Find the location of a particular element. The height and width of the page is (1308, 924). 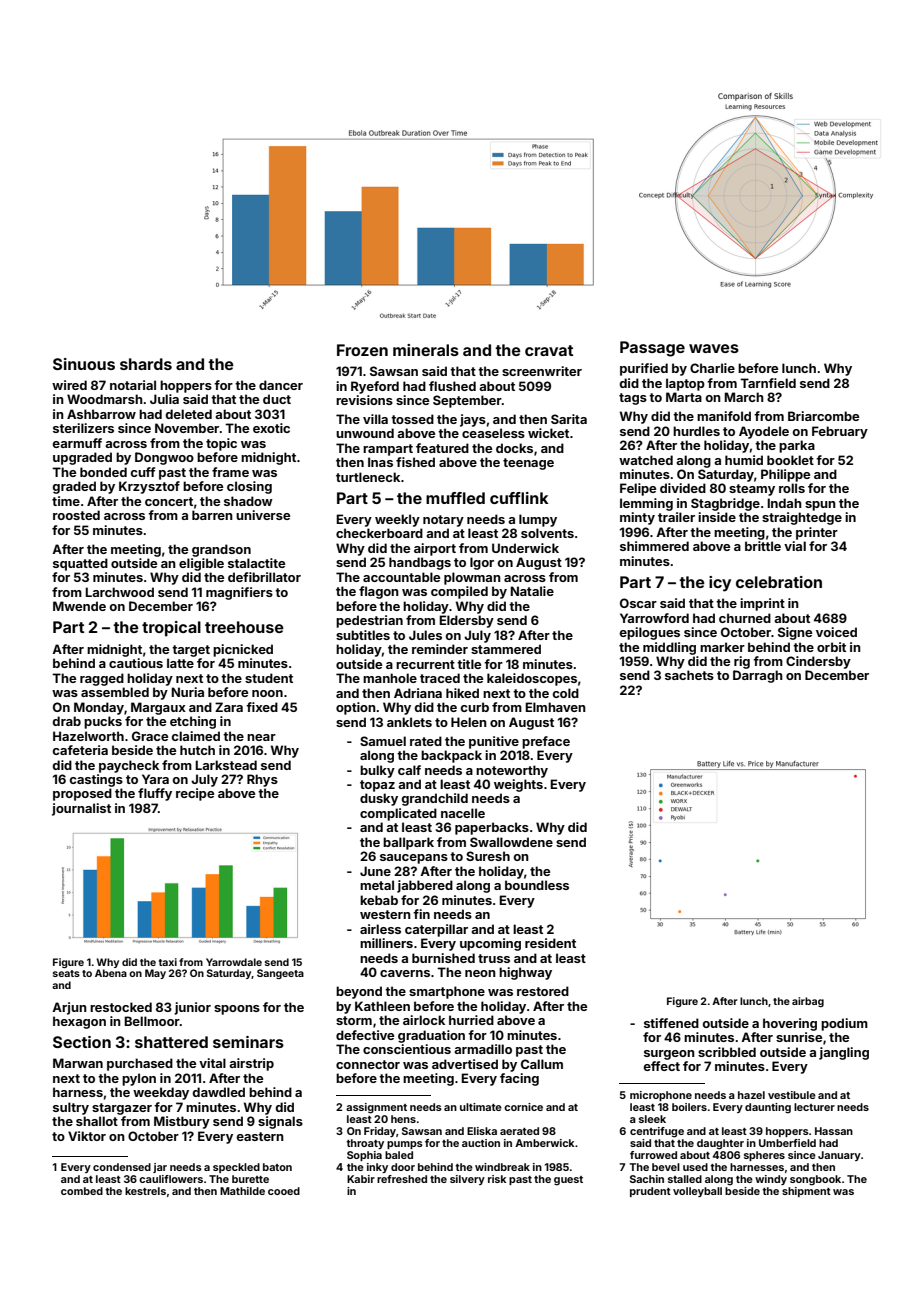

sunrise is located at coordinates (799, 1037).
